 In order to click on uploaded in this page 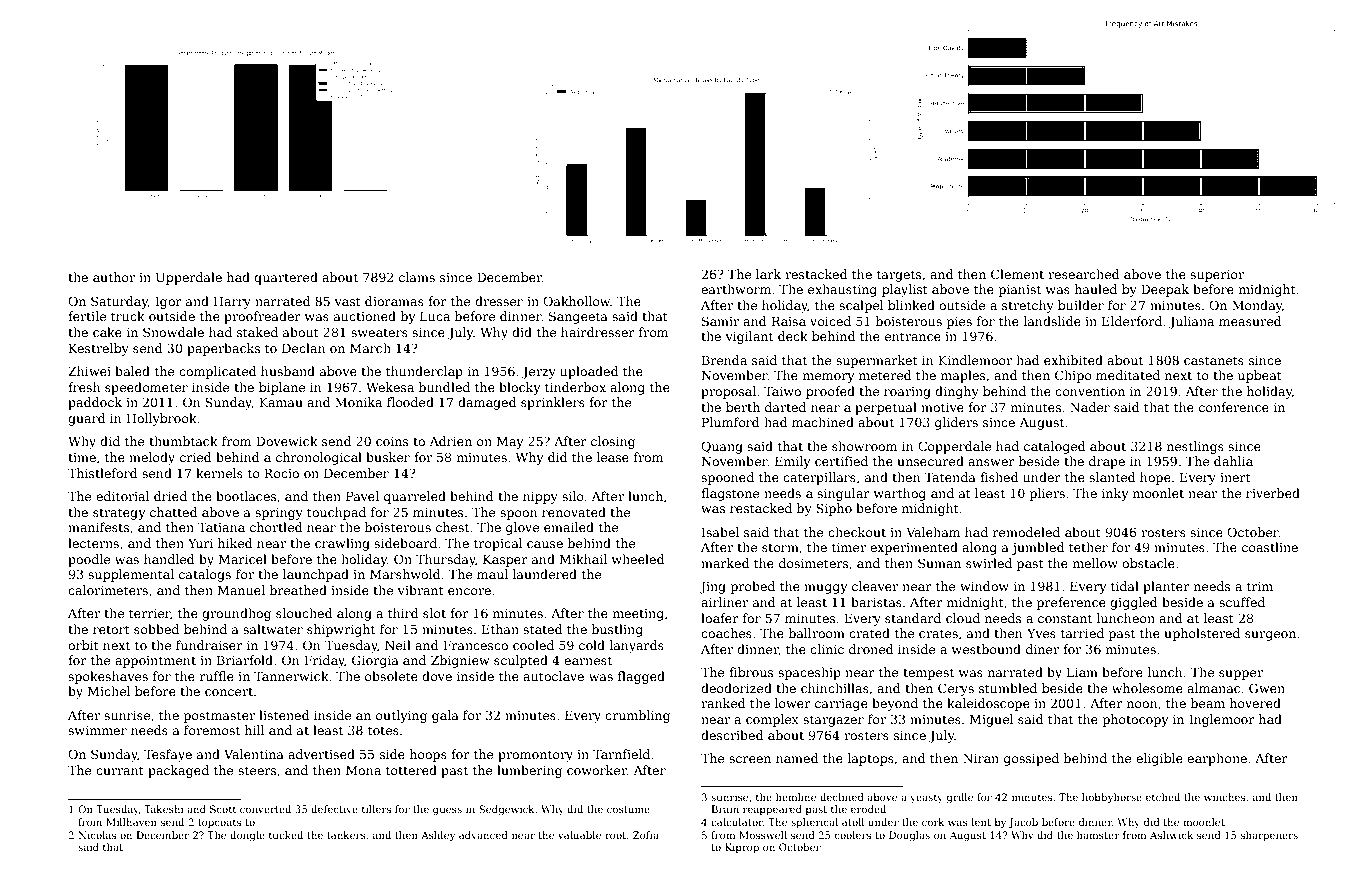, I will do `click(589, 372)`.
